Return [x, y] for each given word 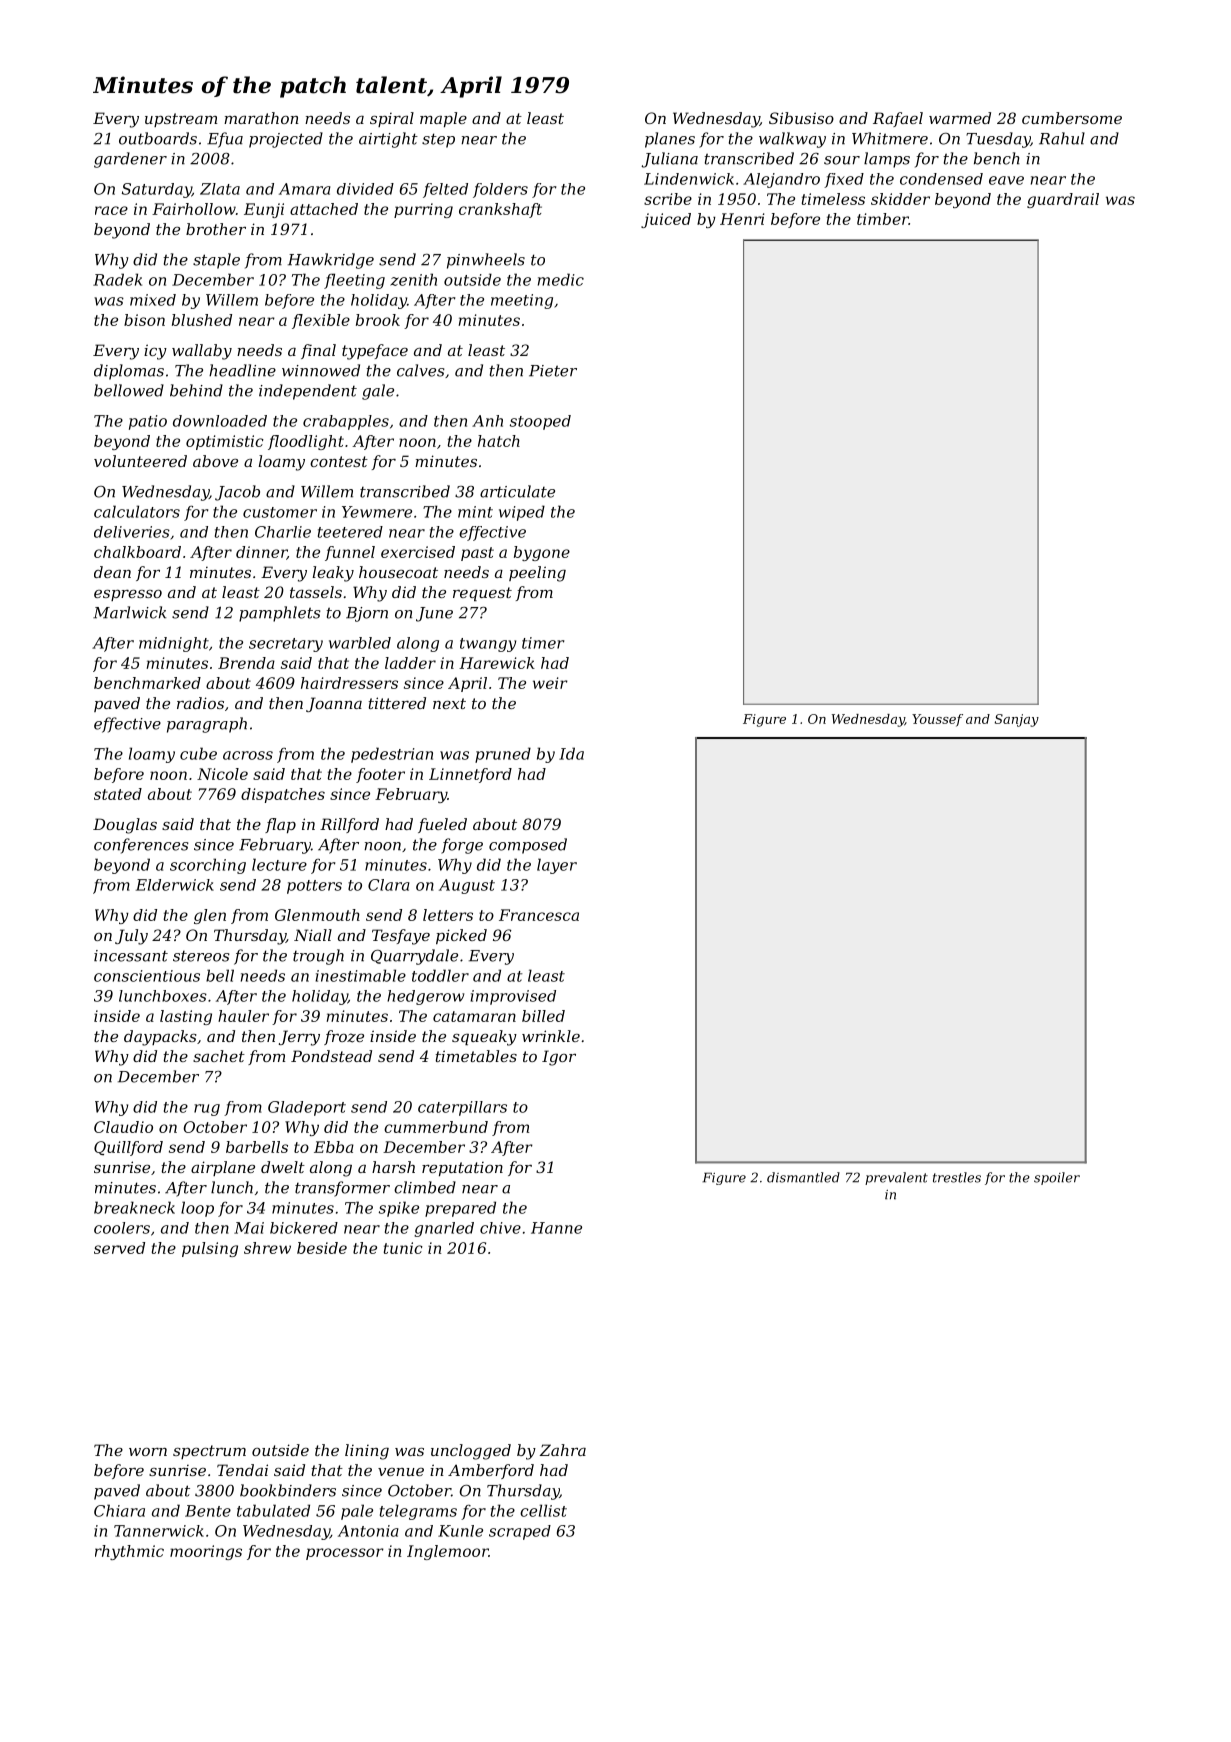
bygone [542, 553]
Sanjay [1017, 720]
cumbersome [1072, 118]
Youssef [937, 720]
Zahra [563, 1450]
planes [670, 140]
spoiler [1057, 1178]
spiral [392, 119]
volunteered [140, 461]
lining [367, 1452]
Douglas [125, 826]
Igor [559, 1058]
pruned [503, 755]
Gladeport [307, 1108]
